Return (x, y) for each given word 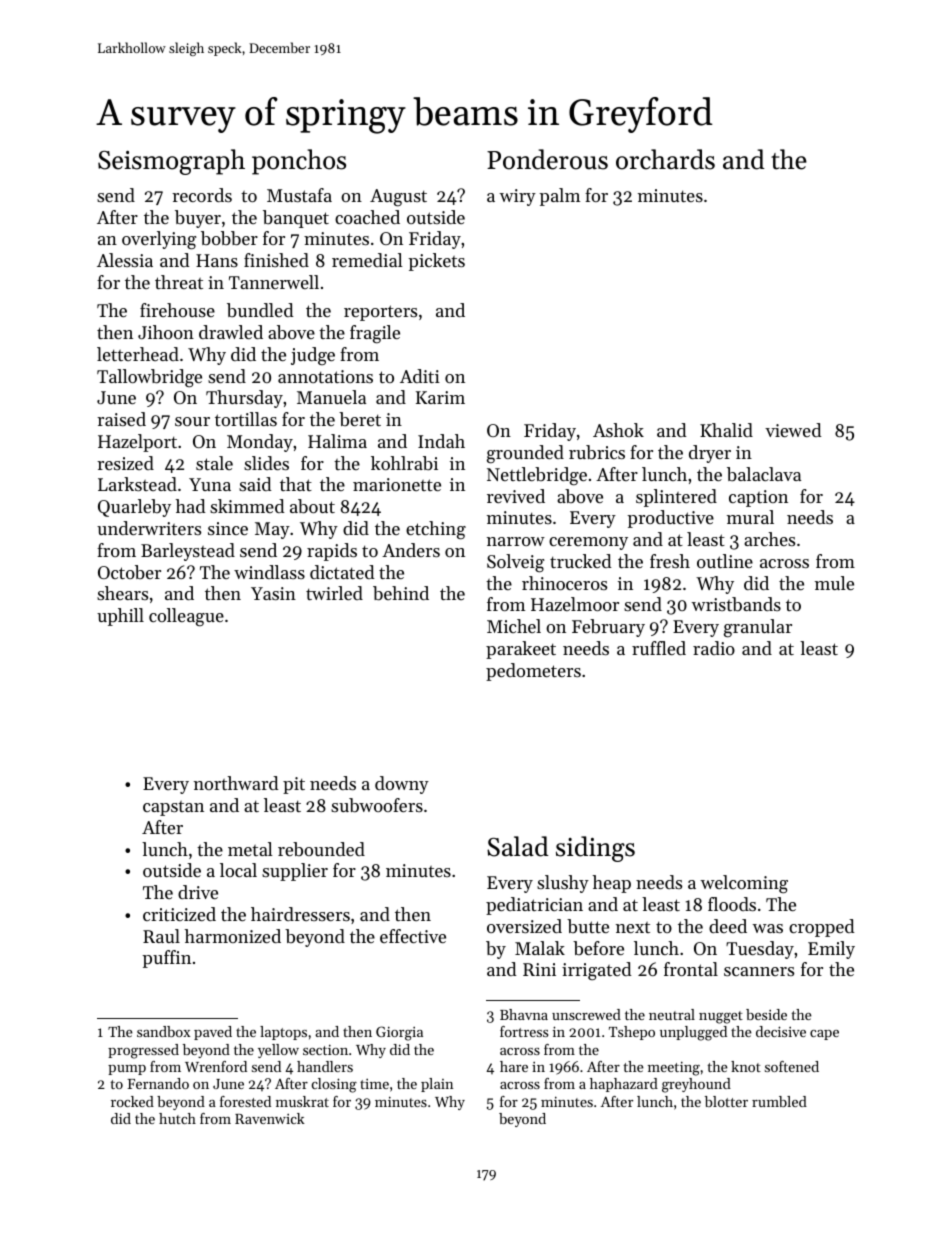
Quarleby (134, 508)
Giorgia (399, 1033)
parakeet (521, 650)
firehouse (177, 310)
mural (750, 517)
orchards (665, 159)
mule (834, 583)
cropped (822, 928)
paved (213, 1033)
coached (367, 217)
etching (436, 530)
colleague (186, 617)
